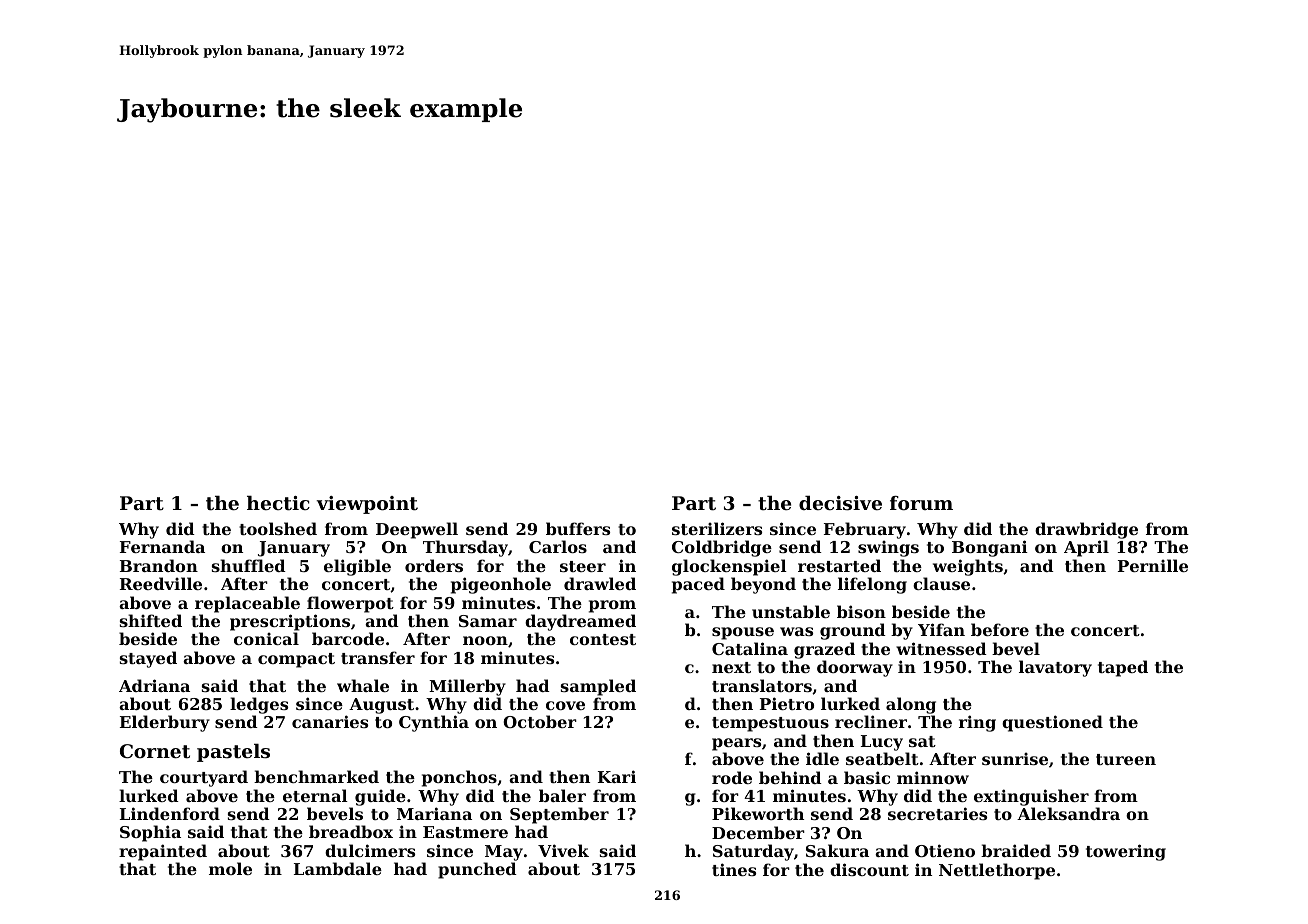 Image resolution: width=1308 pixels, height=924 pixels. Describe the element at coordinates (540, 721) in the document. I see `October` at that location.
